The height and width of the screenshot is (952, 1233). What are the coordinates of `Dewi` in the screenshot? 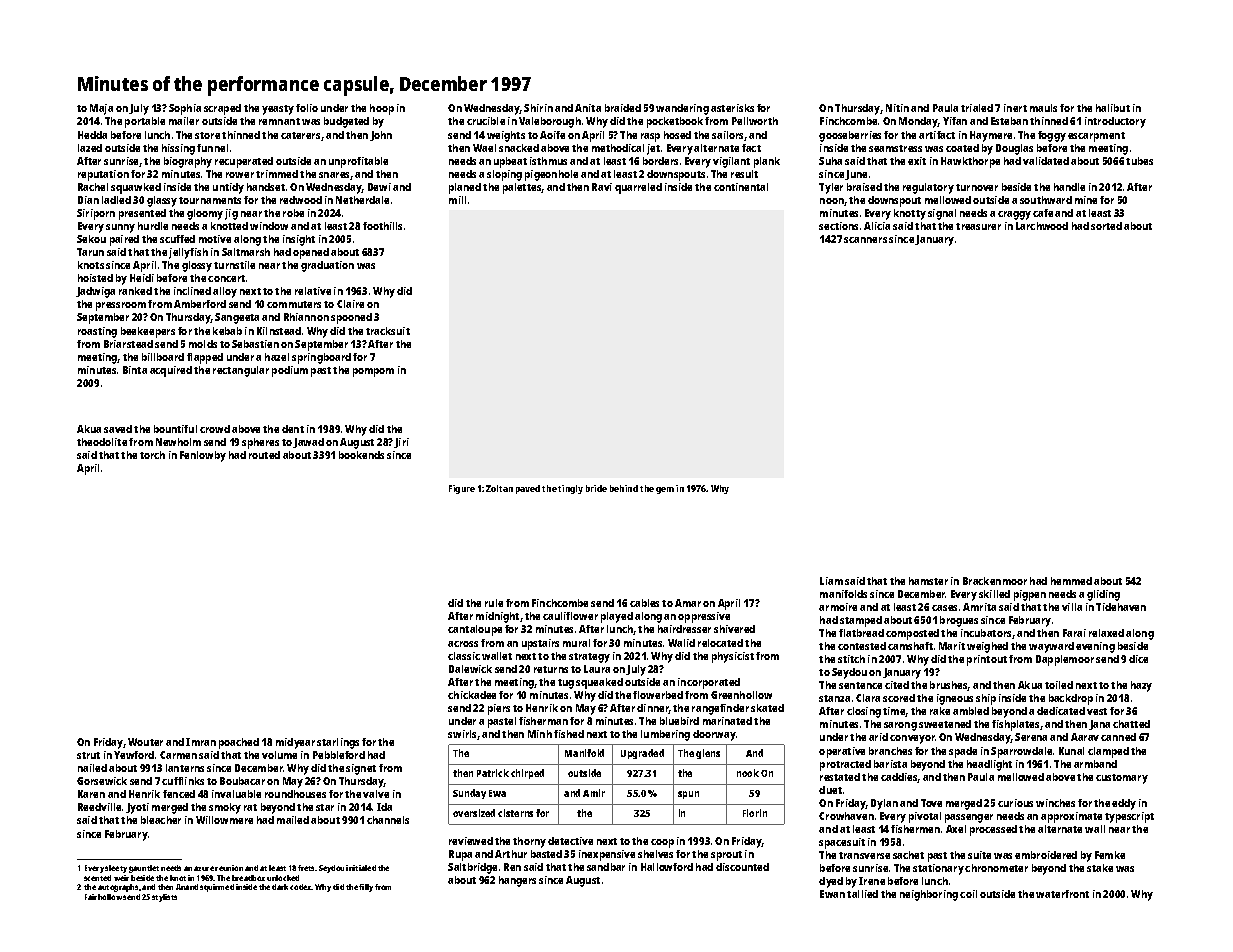 It's located at (379, 187).
